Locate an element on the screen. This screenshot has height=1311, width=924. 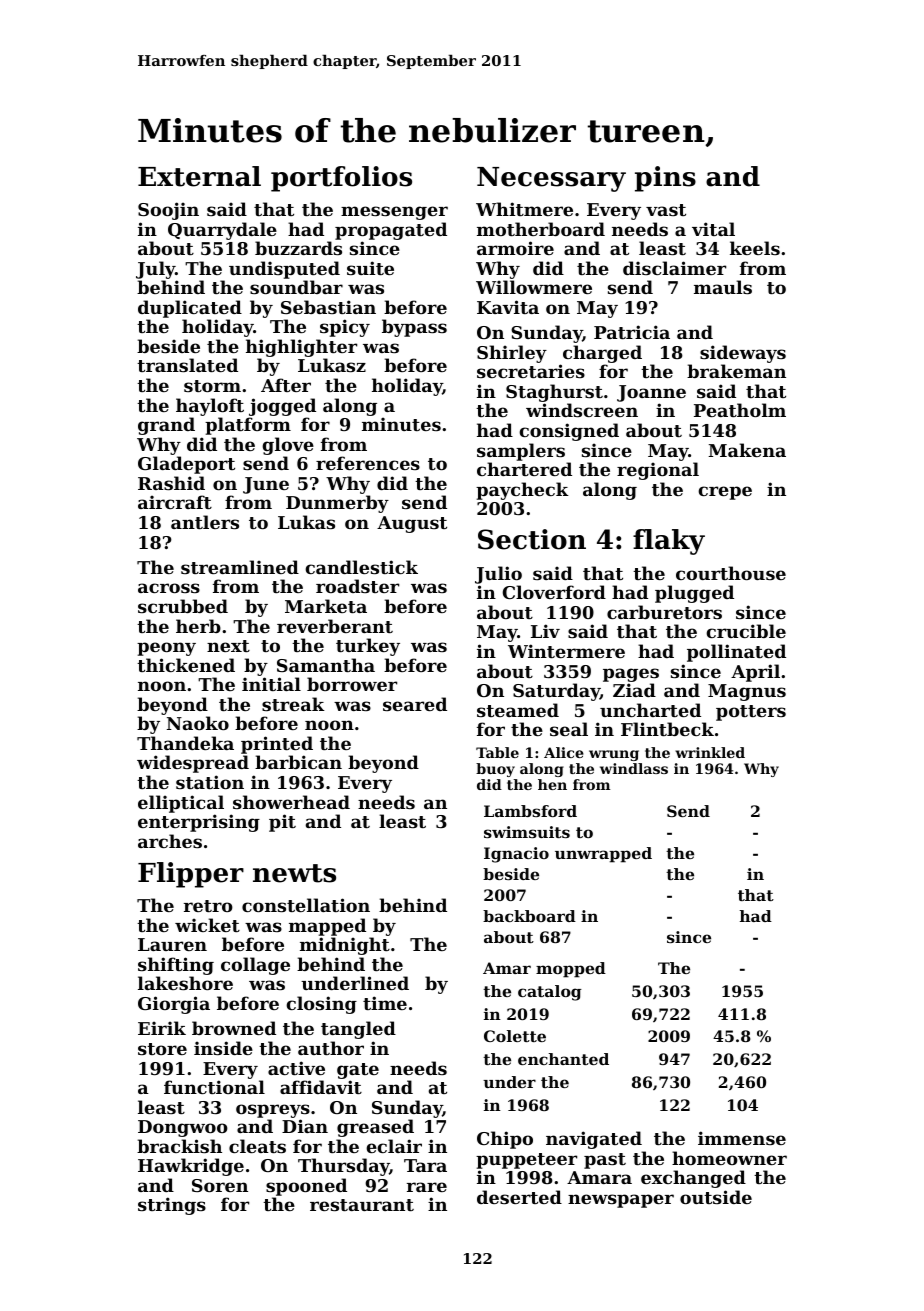
Joanne is located at coordinates (651, 393).
